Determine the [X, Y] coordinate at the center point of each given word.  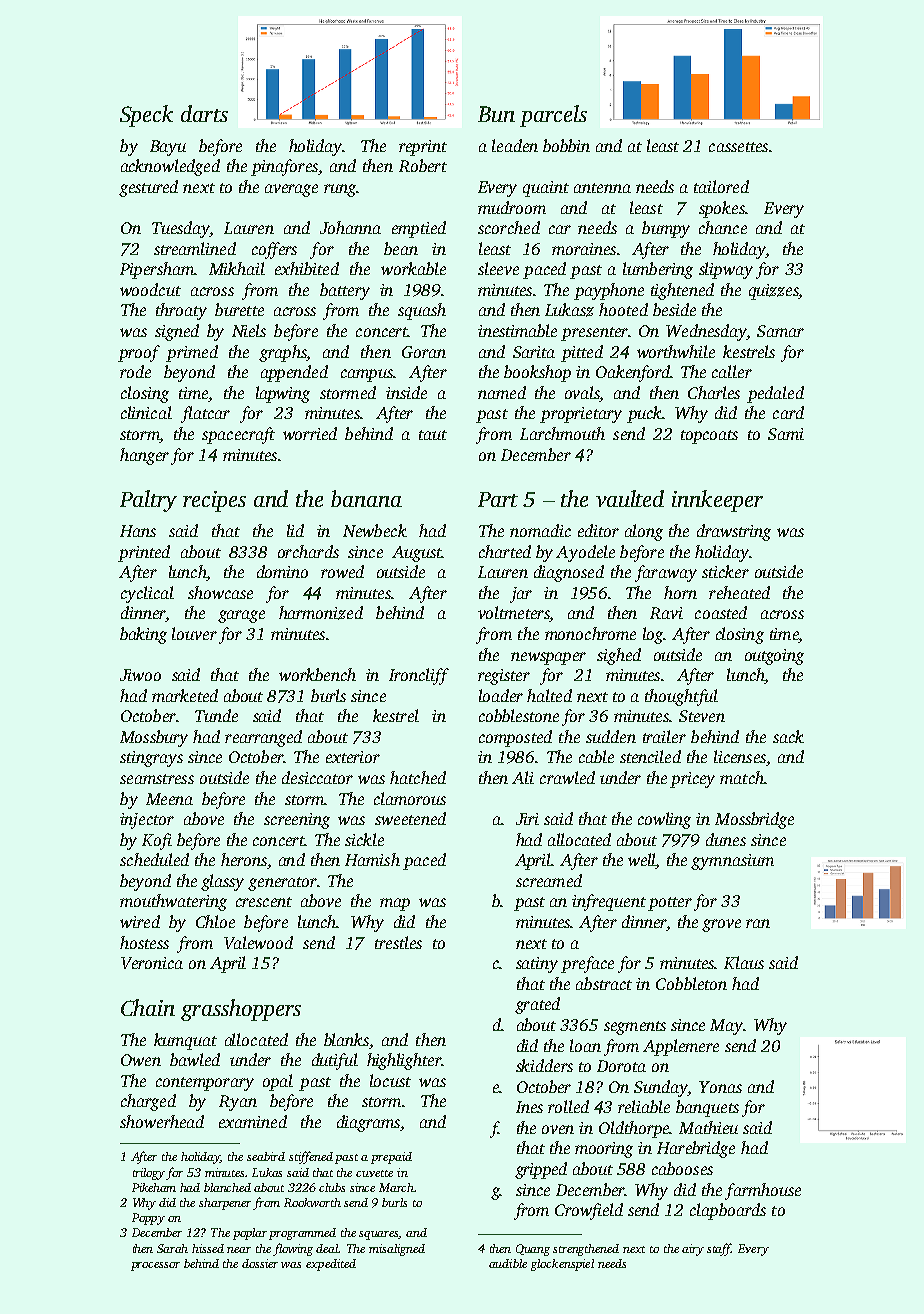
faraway [666, 573]
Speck [146, 116]
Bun [496, 114]
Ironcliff [419, 676]
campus [367, 375]
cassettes [738, 147]
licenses [740, 756]
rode [135, 371]
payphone [609, 291]
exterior [353, 757]
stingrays [151, 759]
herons [244, 859]
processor [155, 1266]
